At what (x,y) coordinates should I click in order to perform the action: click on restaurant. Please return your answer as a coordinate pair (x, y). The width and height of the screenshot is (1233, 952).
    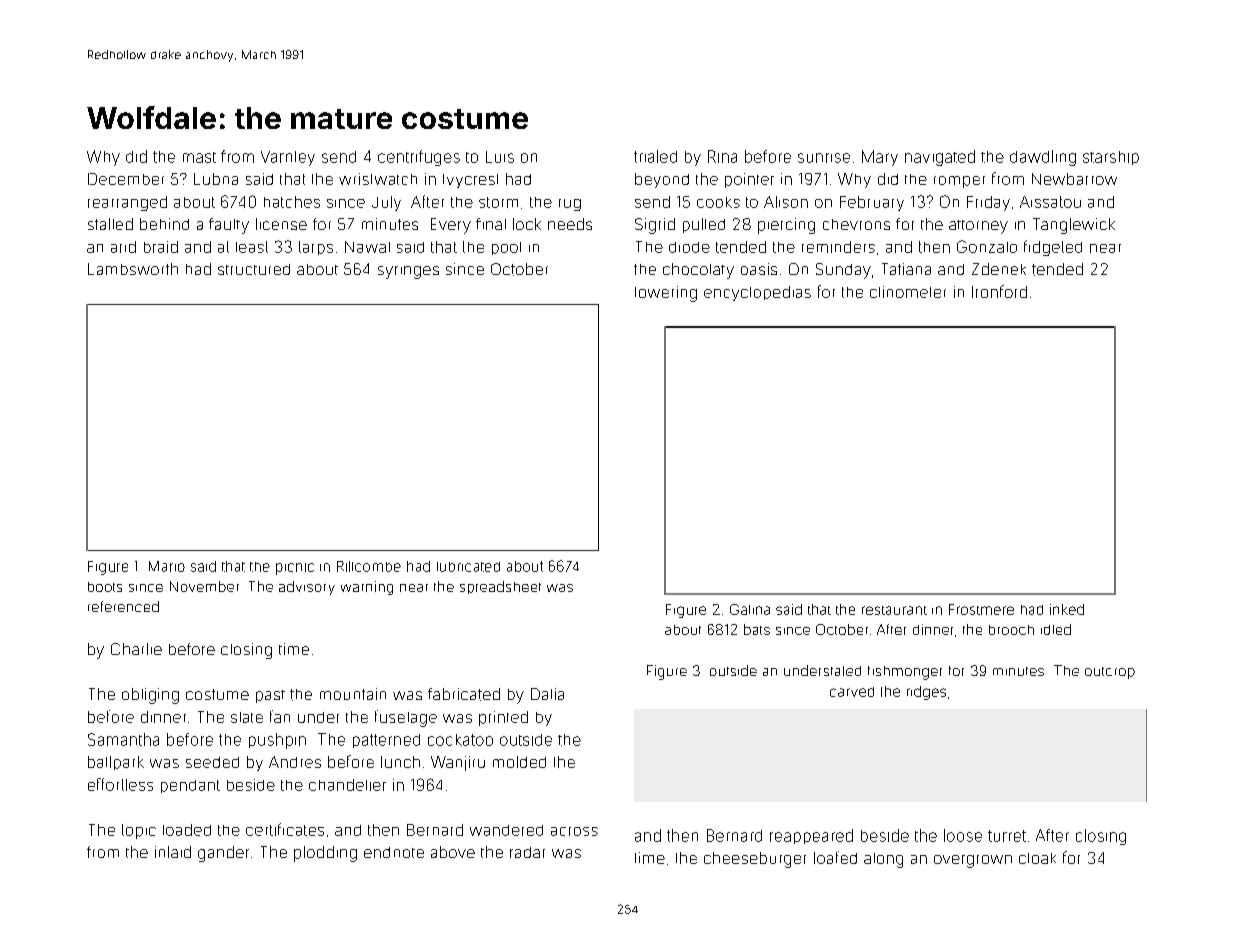
    Looking at the image, I should click on (894, 610).
